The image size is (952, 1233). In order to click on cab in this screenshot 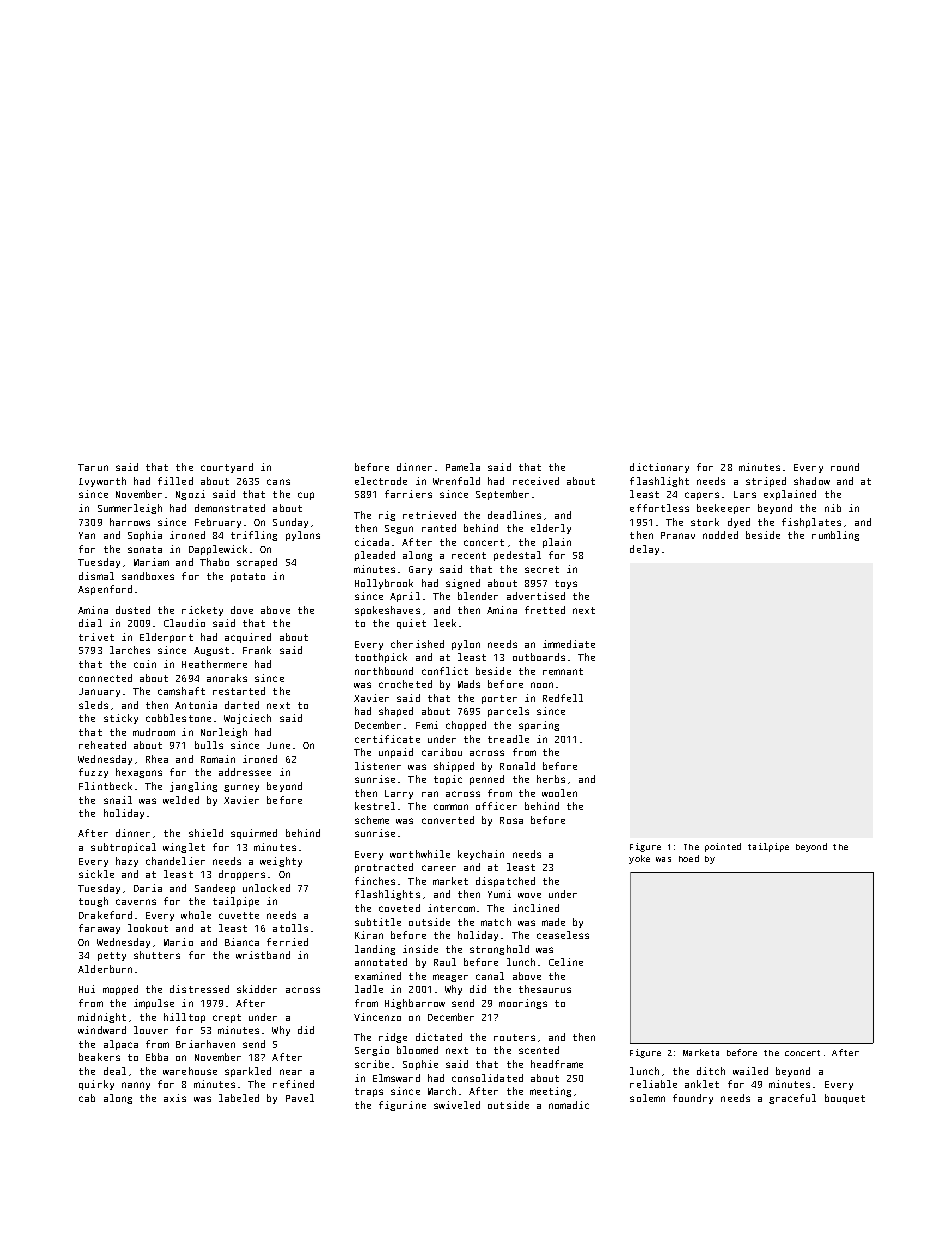, I will do `click(87, 1098)`.
